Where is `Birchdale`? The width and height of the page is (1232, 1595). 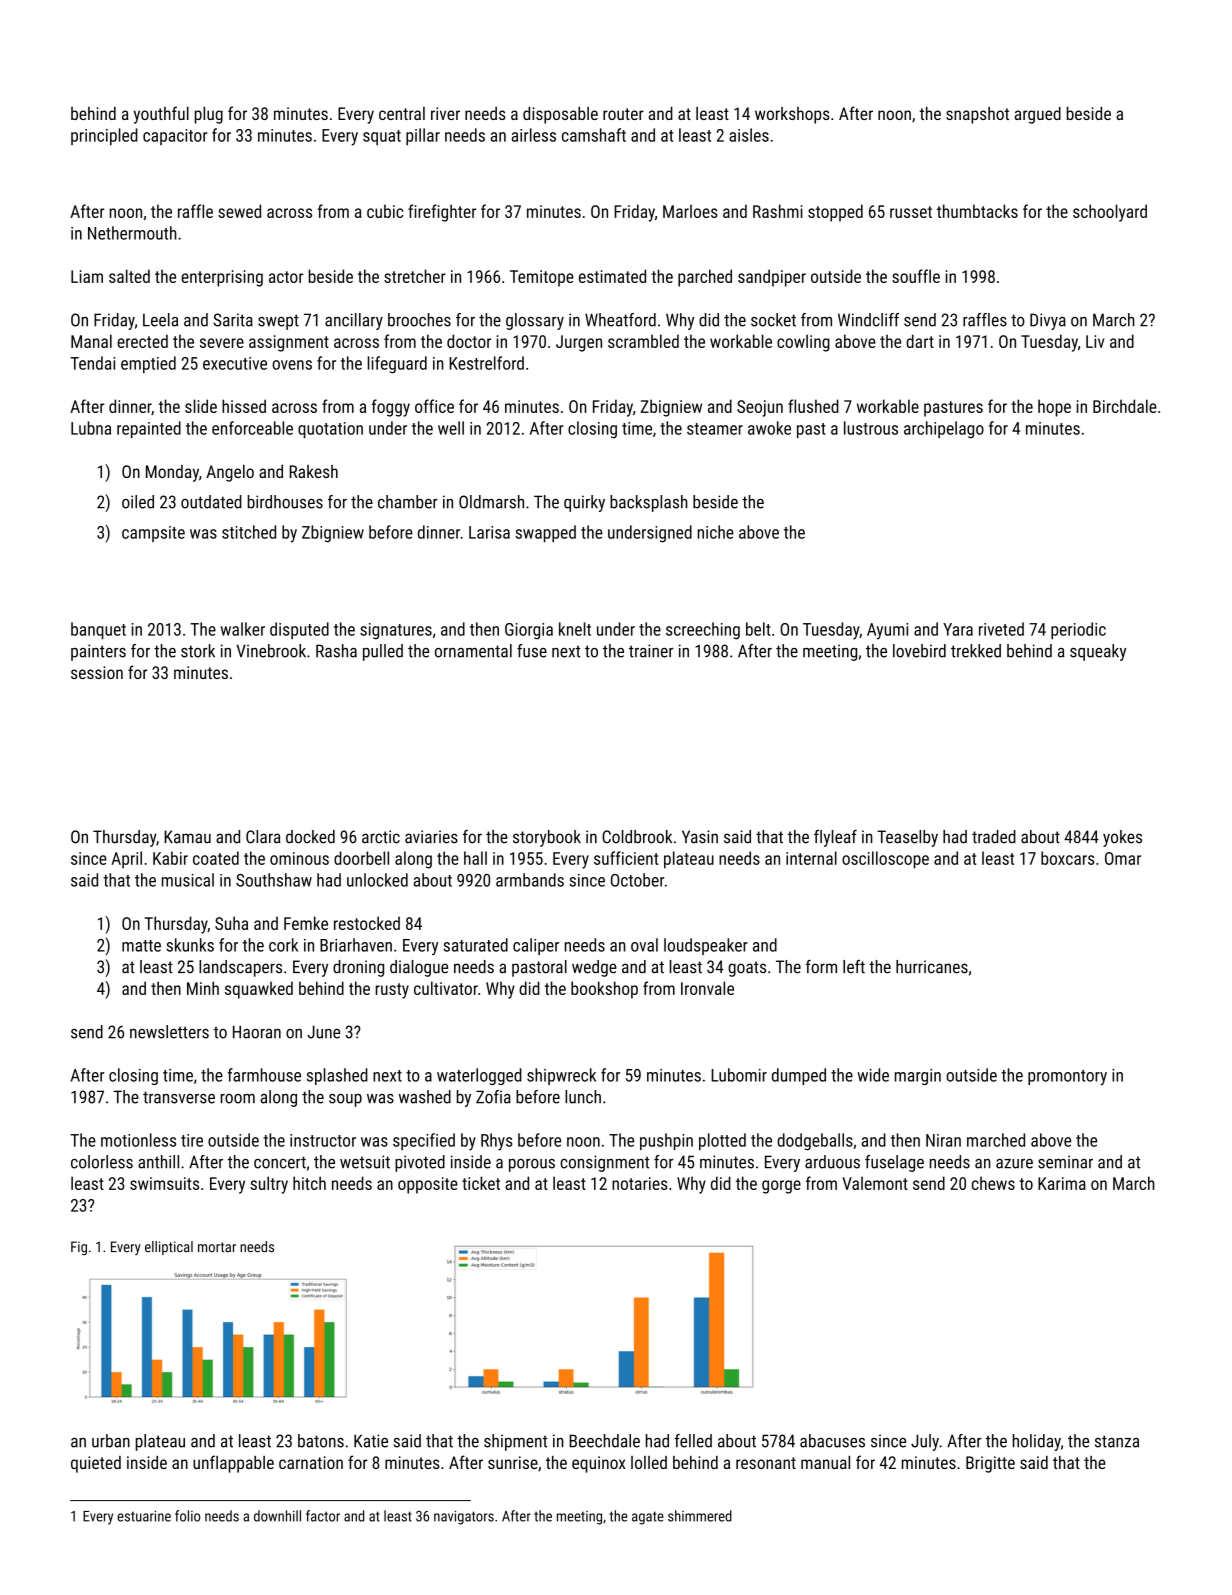 Birchdale is located at coordinates (1125, 406).
